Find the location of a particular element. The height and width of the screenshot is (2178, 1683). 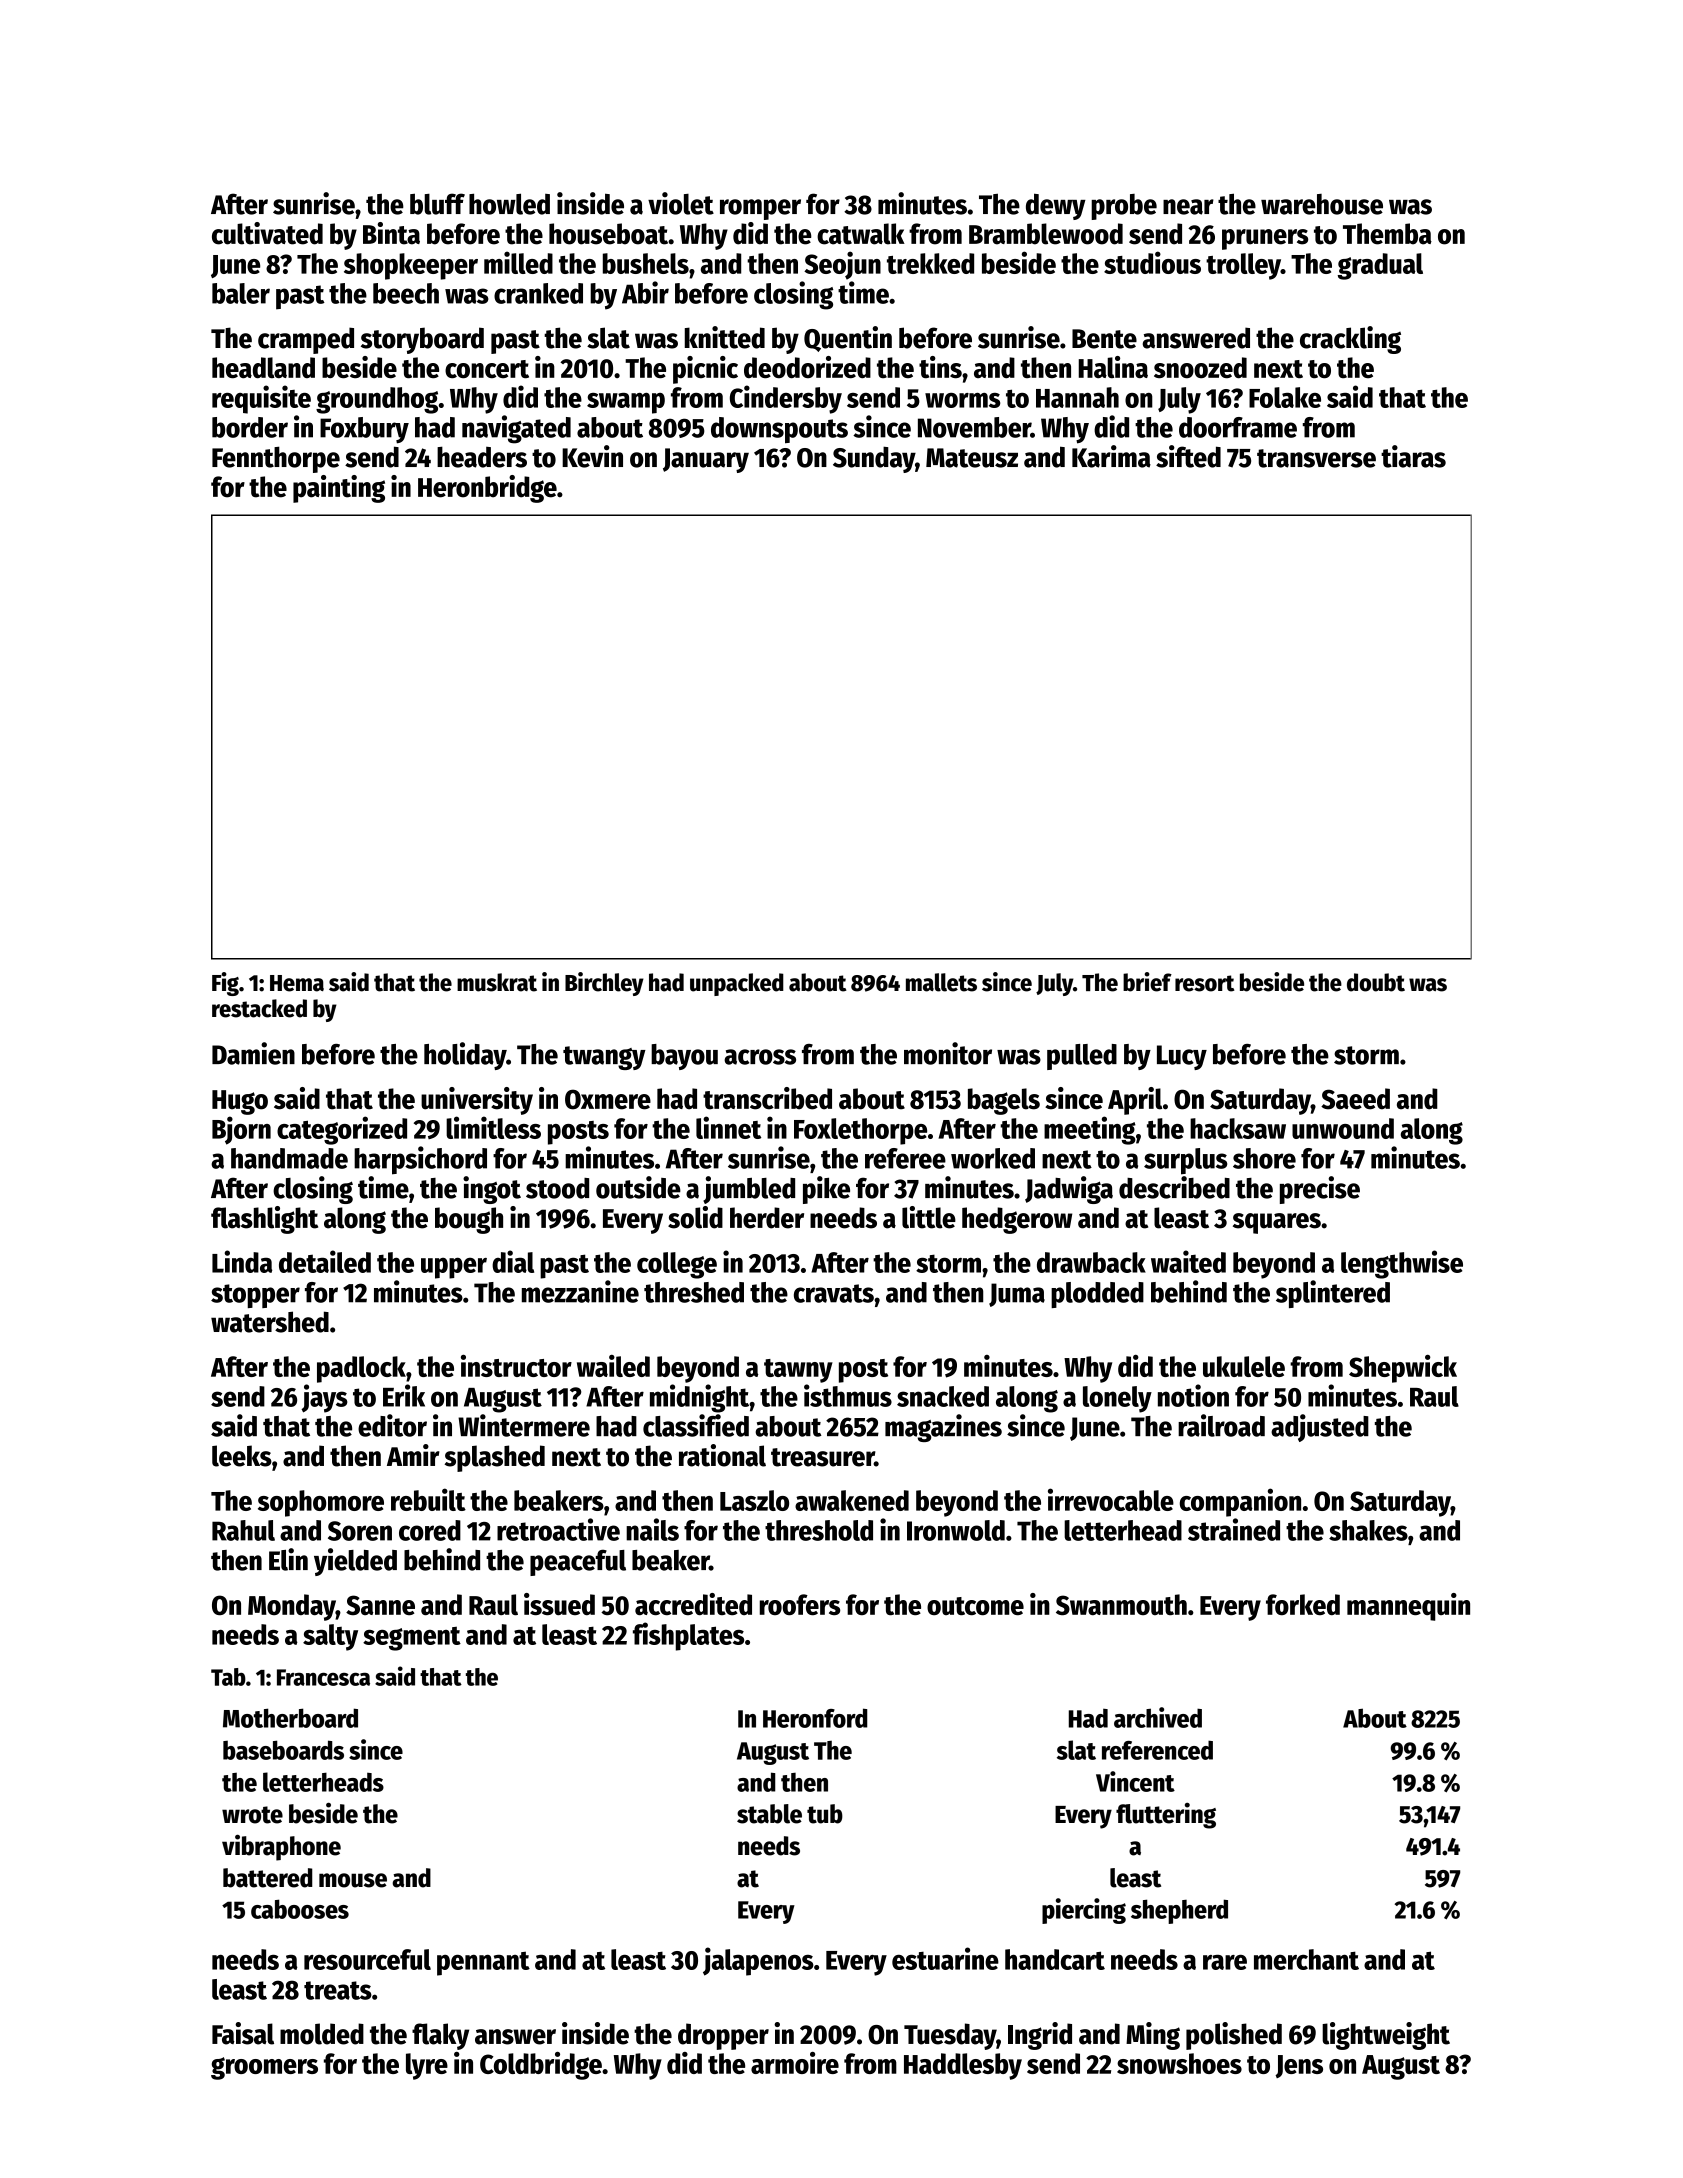

Vincent is located at coordinates (1135, 1781).
